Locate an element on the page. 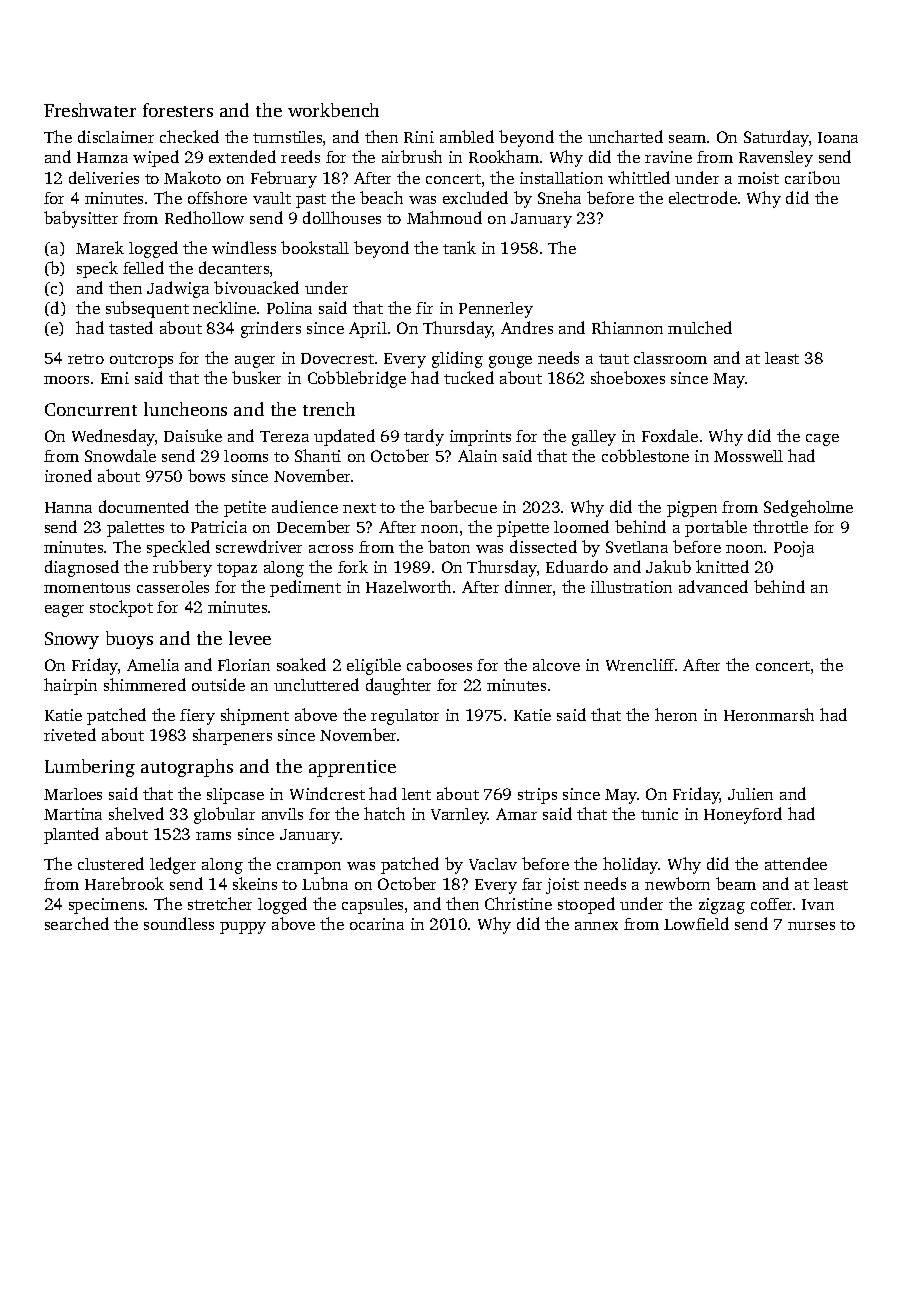  Wrencliff is located at coordinates (640, 665).
